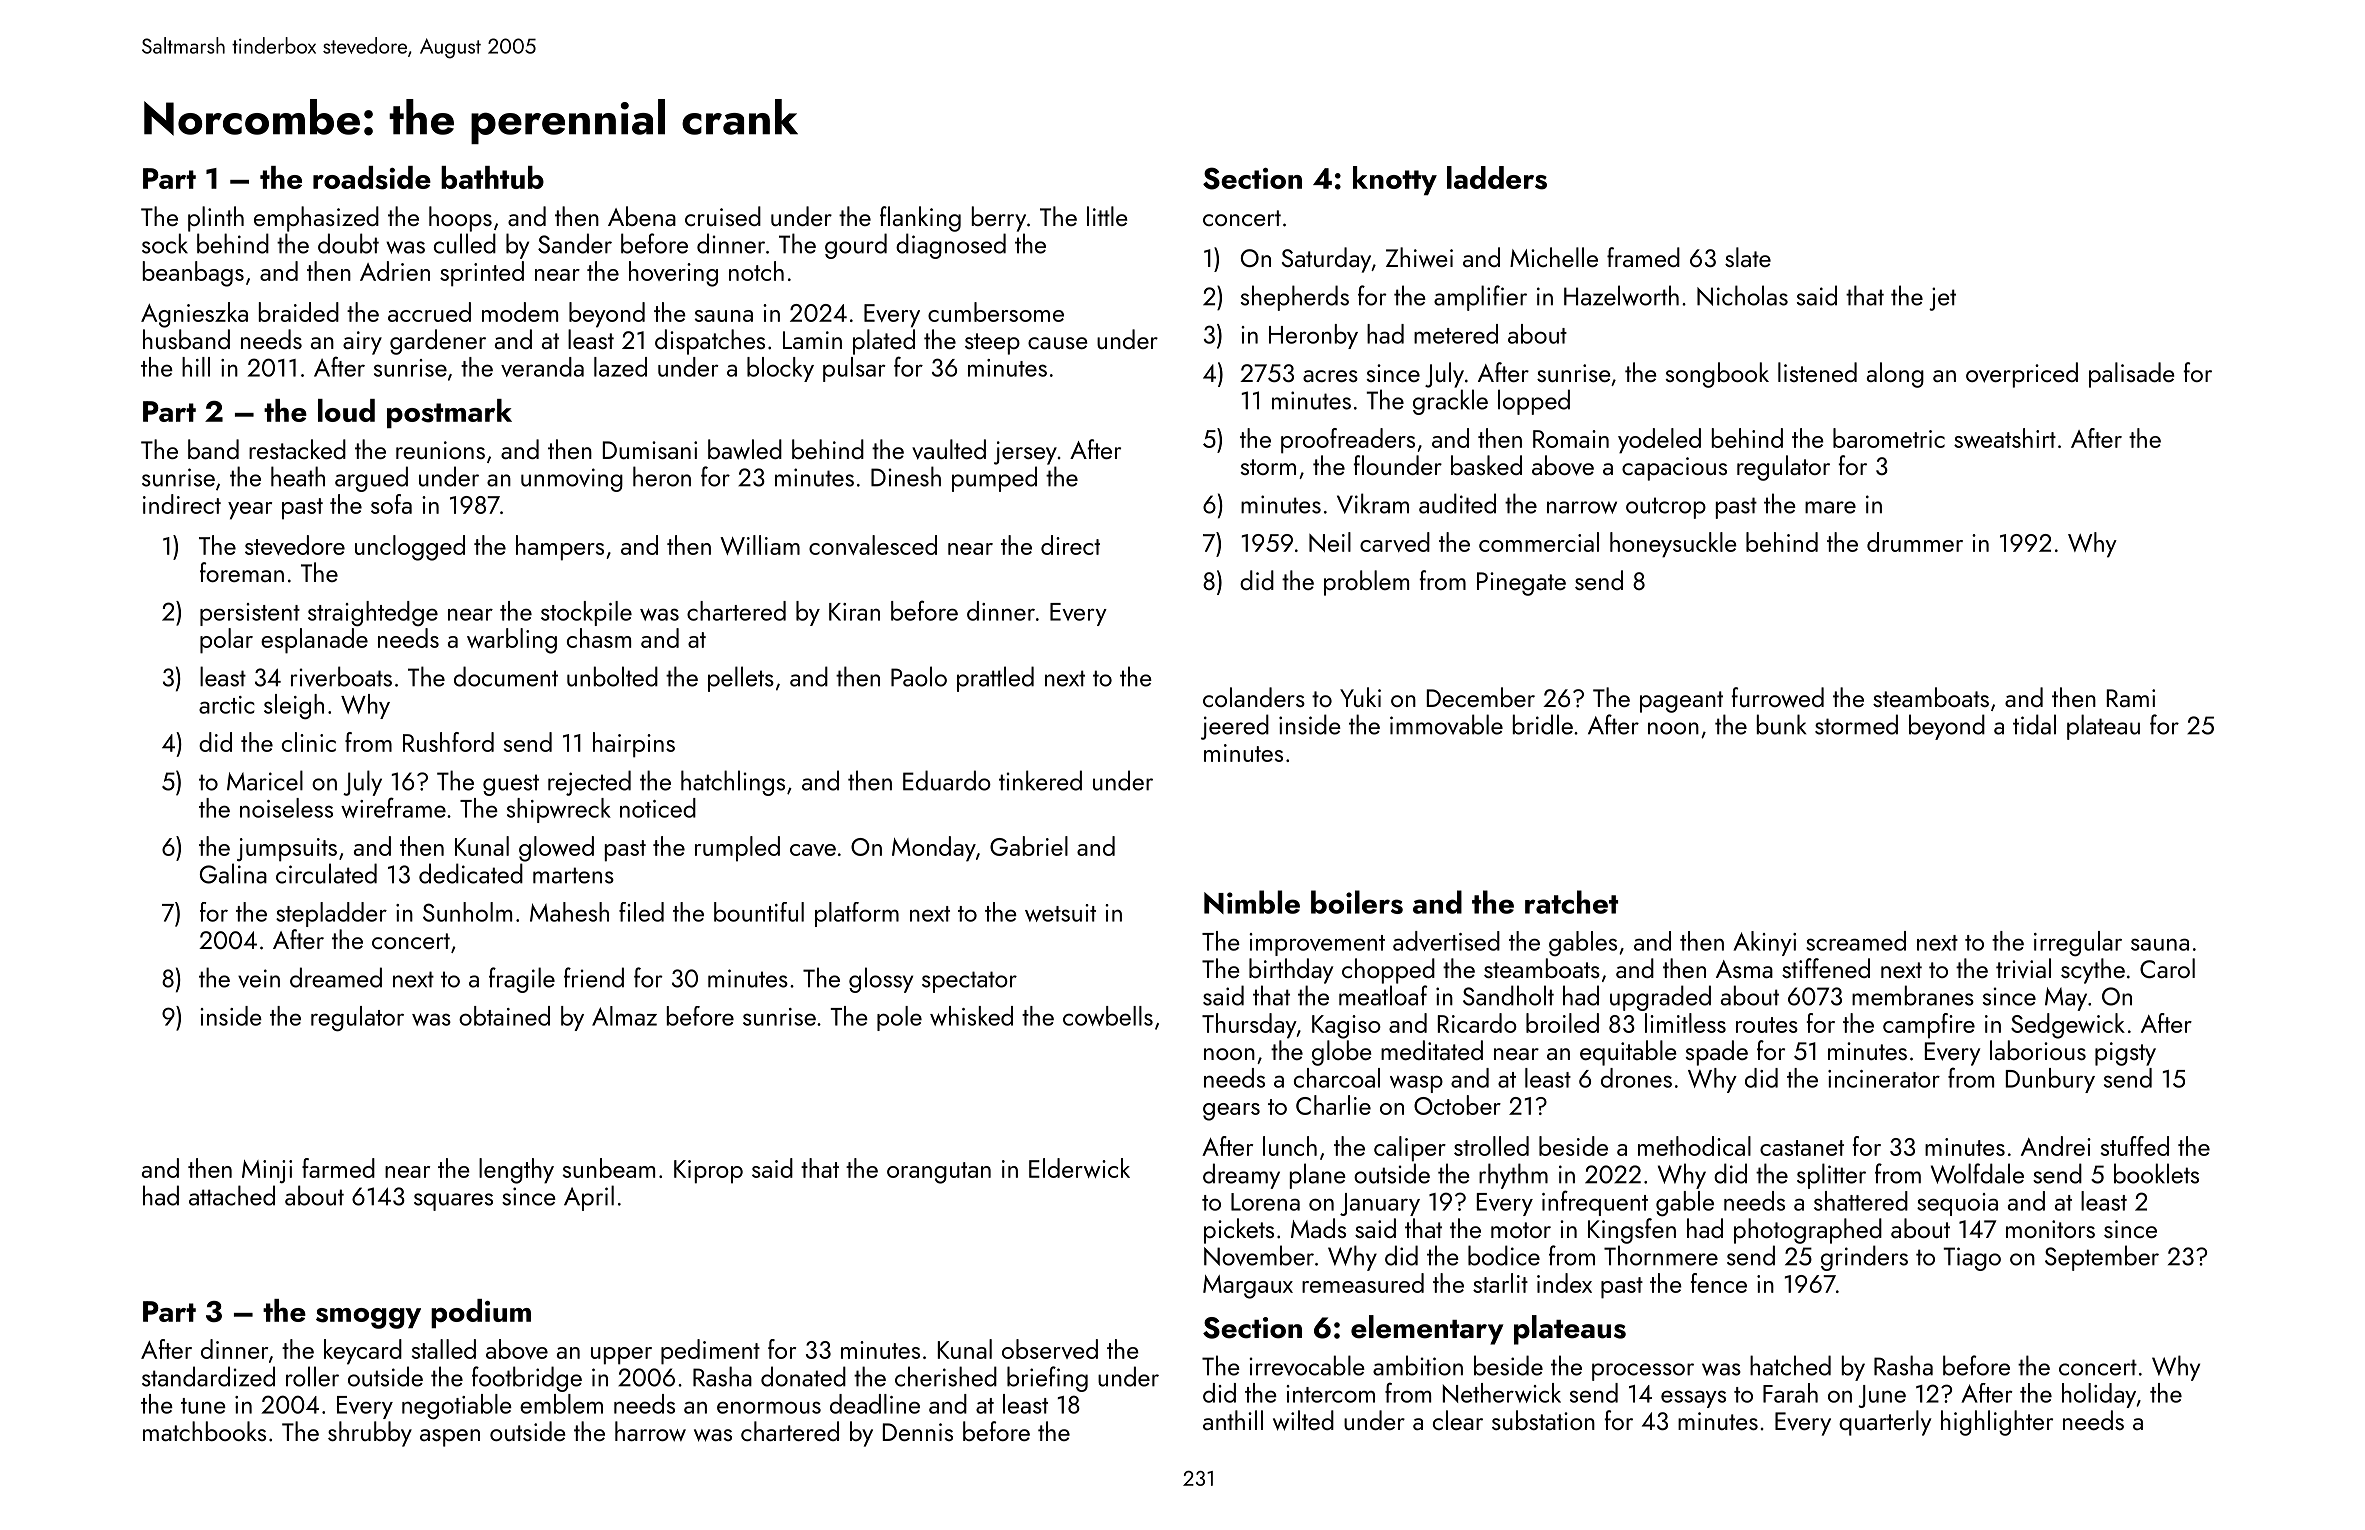  I want to click on cowbells, so click(1108, 1016).
